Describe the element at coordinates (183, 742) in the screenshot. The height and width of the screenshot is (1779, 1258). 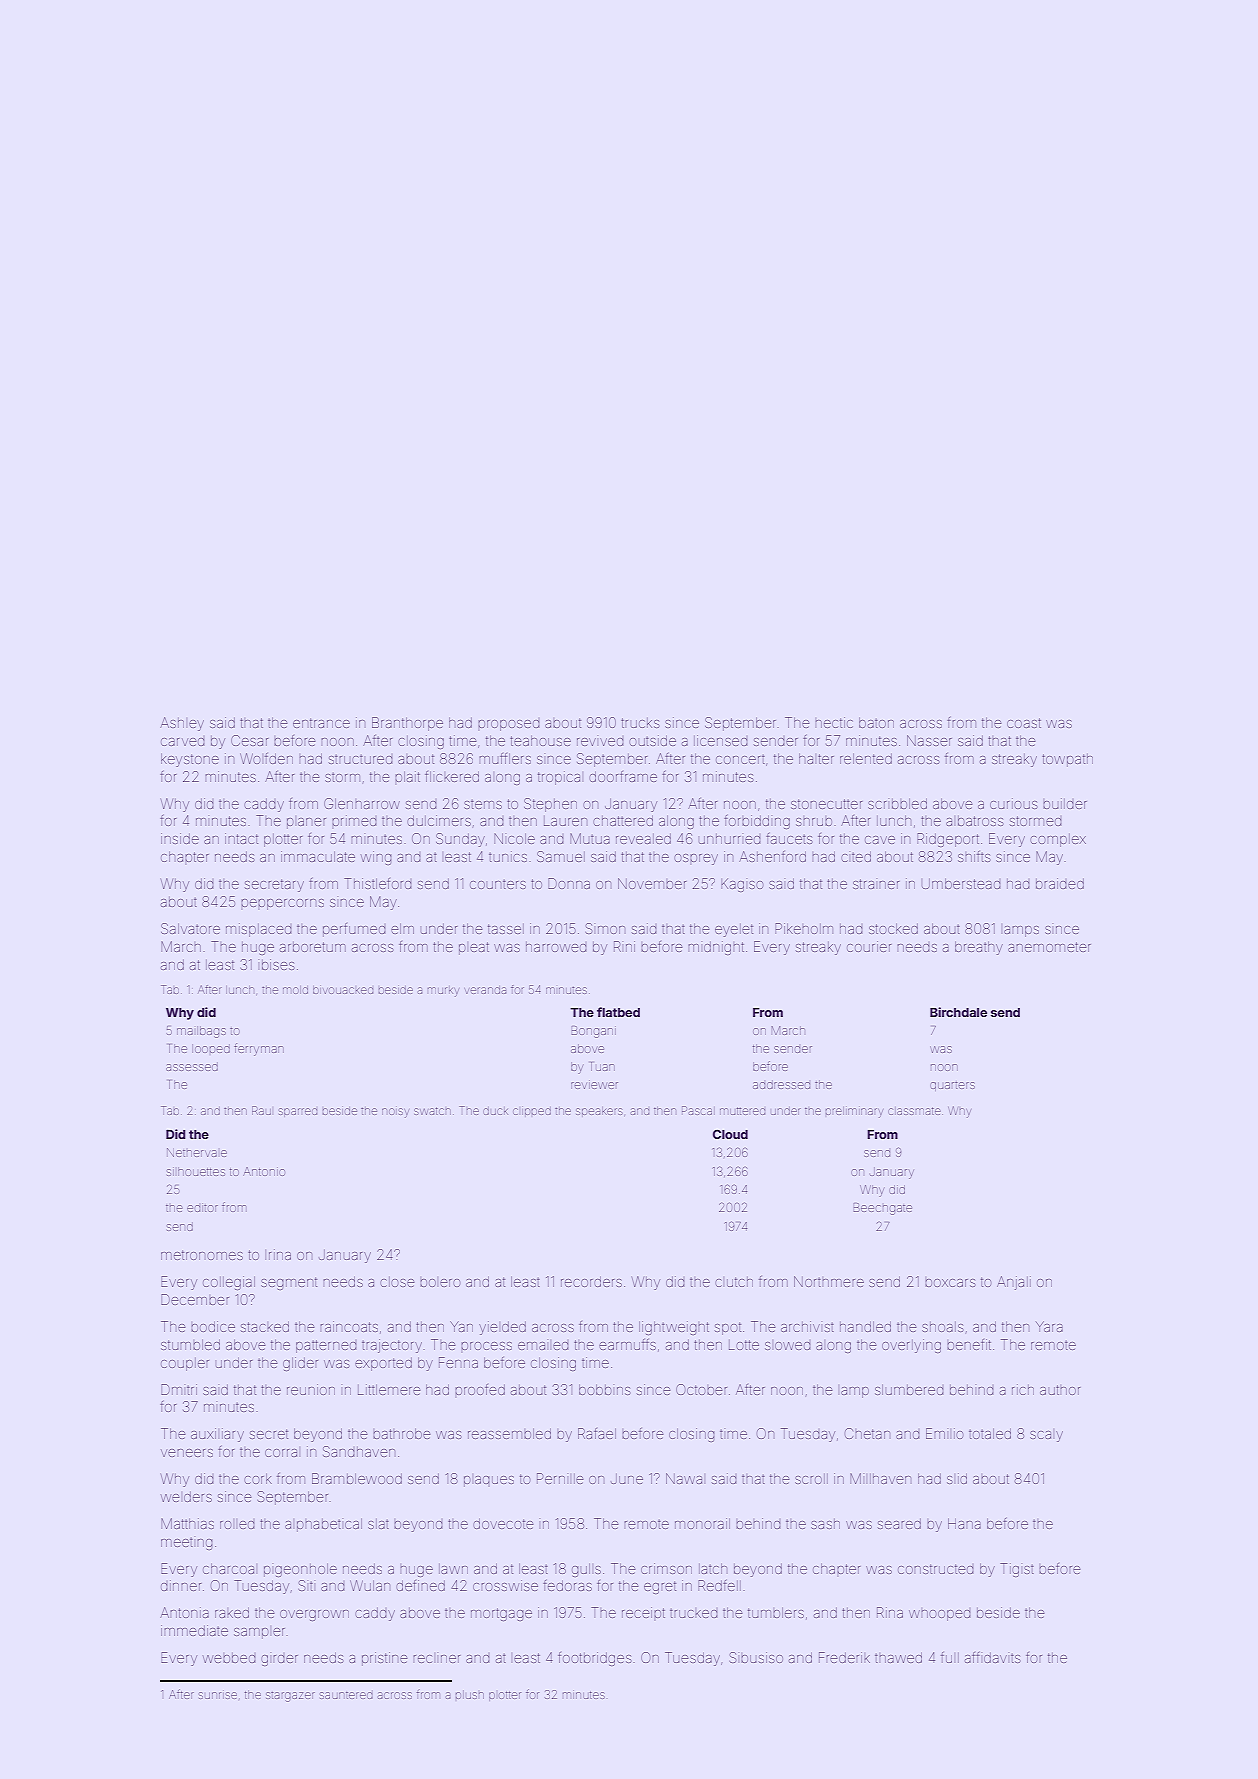
I see `carved` at that location.
